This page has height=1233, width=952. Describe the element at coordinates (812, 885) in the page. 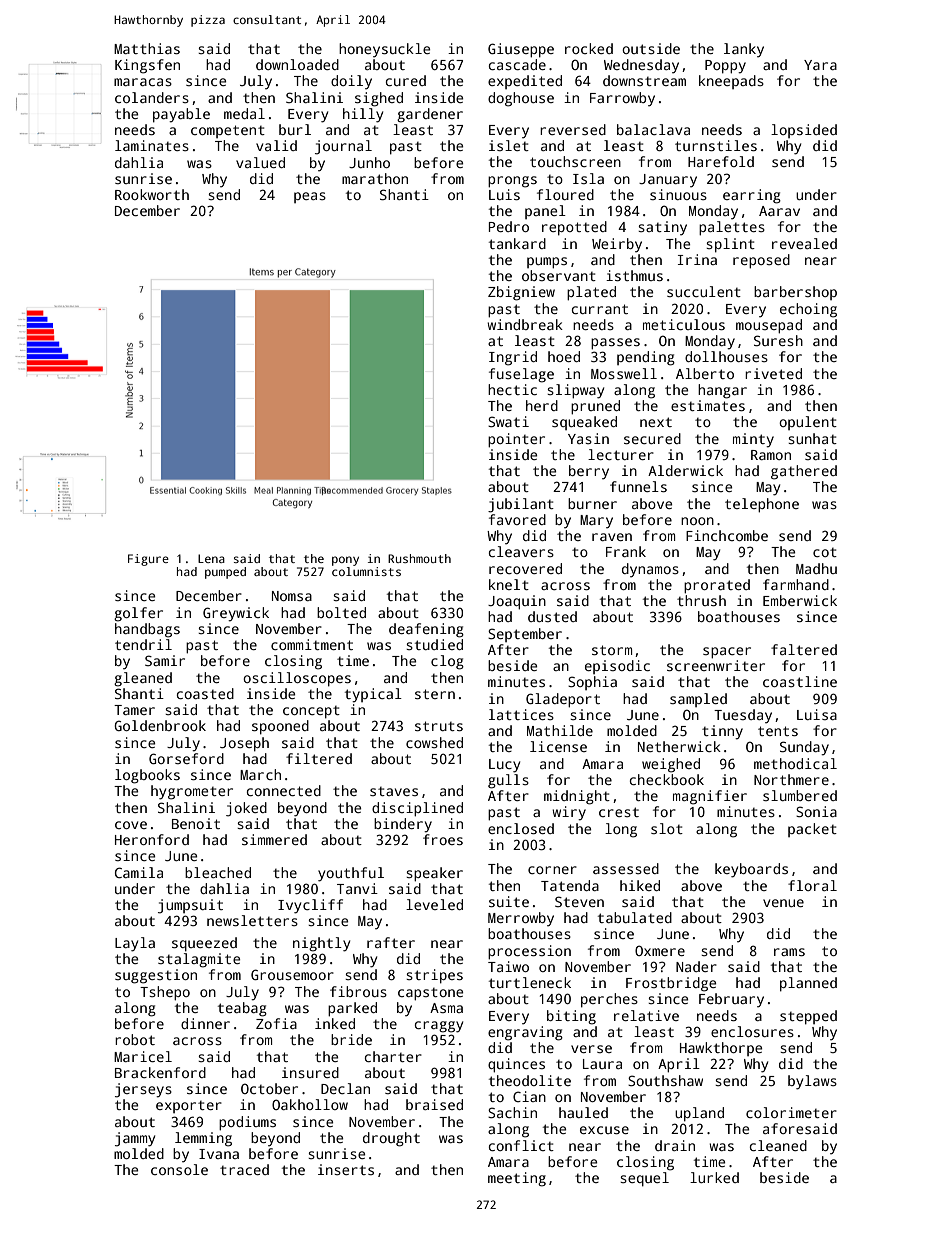

I see `floral` at that location.
